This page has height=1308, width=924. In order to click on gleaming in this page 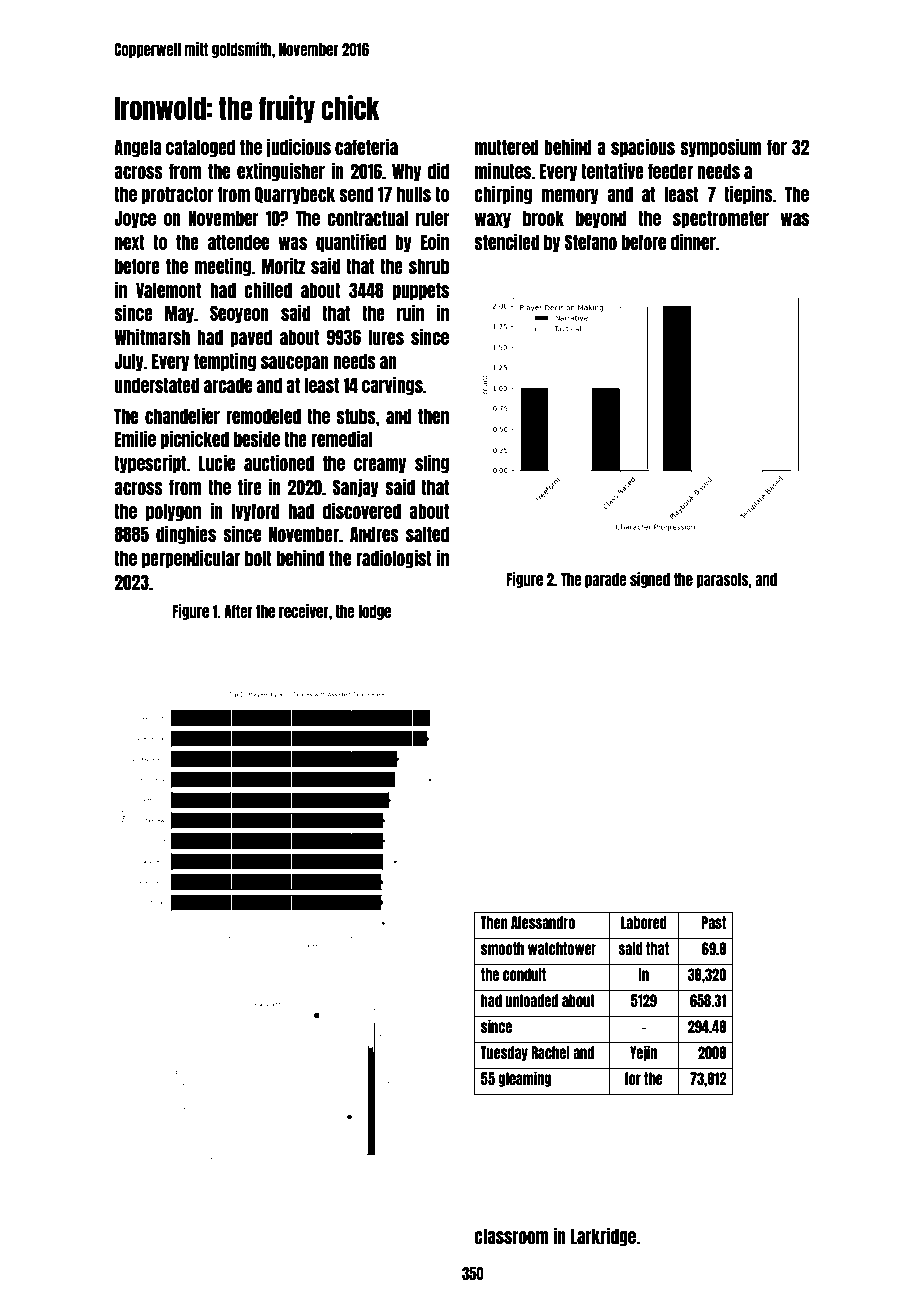, I will do `click(524, 1079)`.
